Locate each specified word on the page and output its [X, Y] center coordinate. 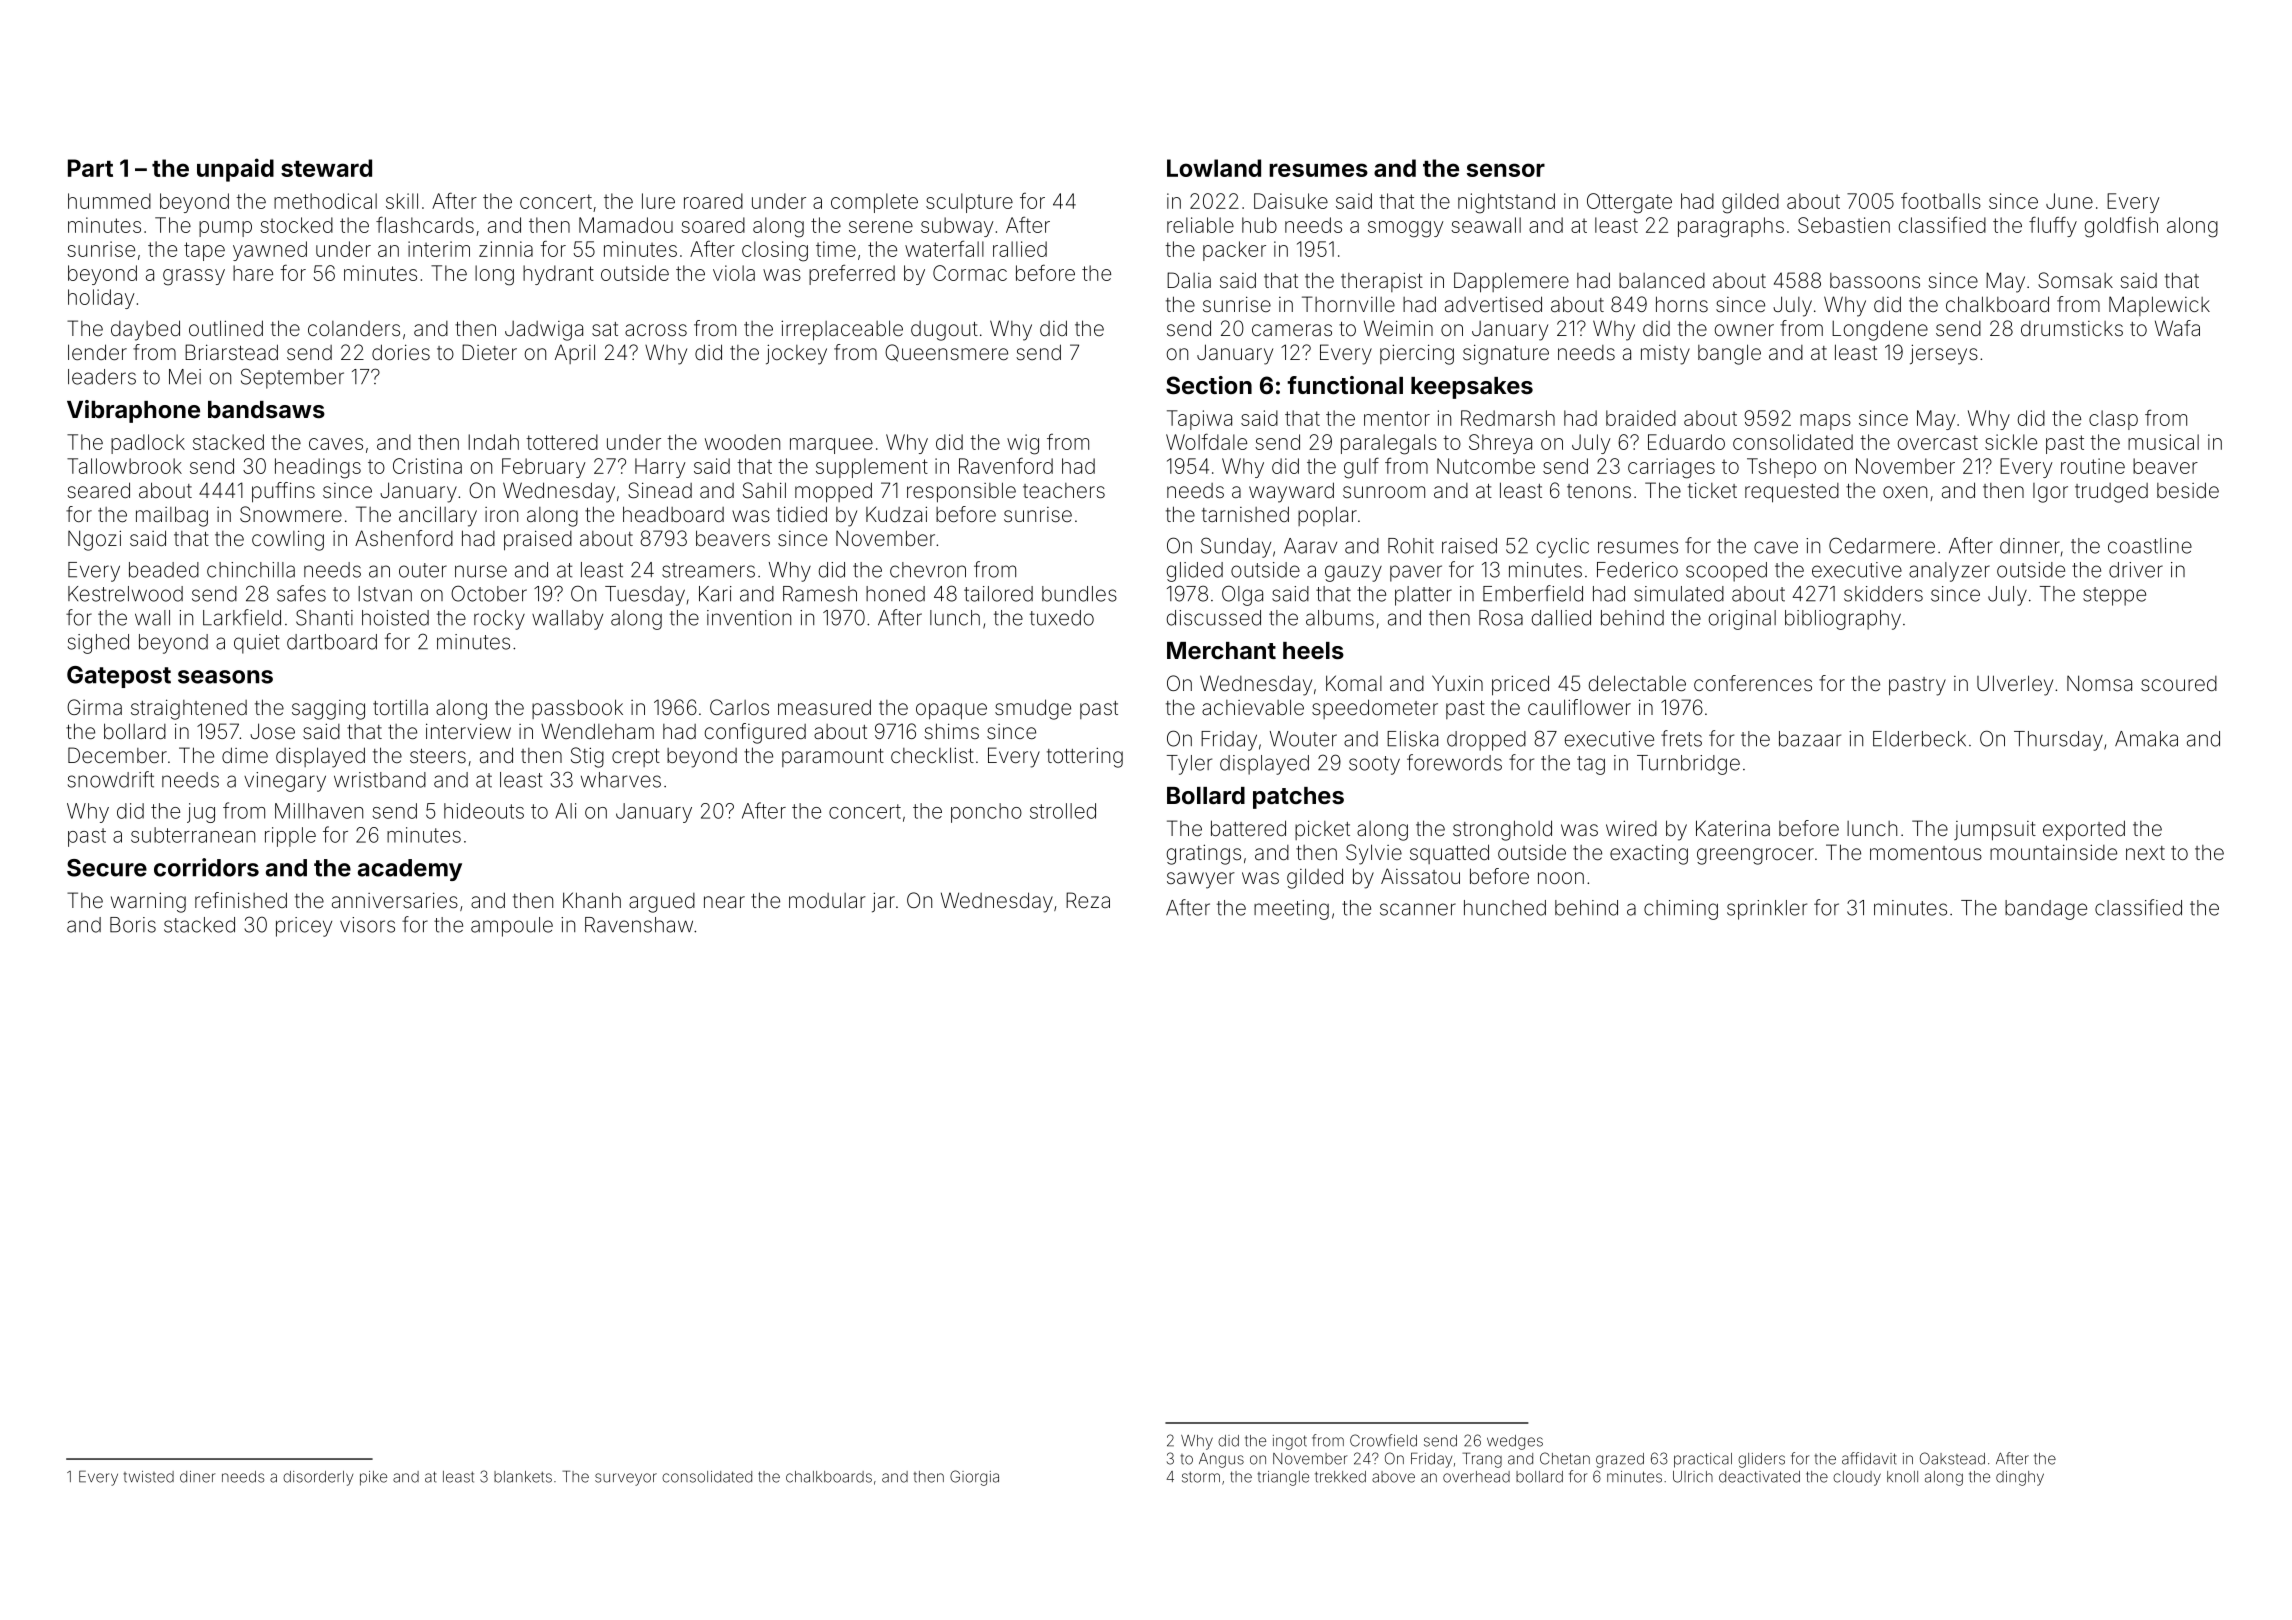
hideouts [484, 811]
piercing [1417, 354]
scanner [1418, 909]
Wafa [2177, 328]
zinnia [506, 249]
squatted [1449, 854]
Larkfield [242, 617]
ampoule [512, 927]
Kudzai [896, 514]
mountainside [2053, 852]
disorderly [318, 1478]
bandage [2046, 910]
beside [2188, 490]
